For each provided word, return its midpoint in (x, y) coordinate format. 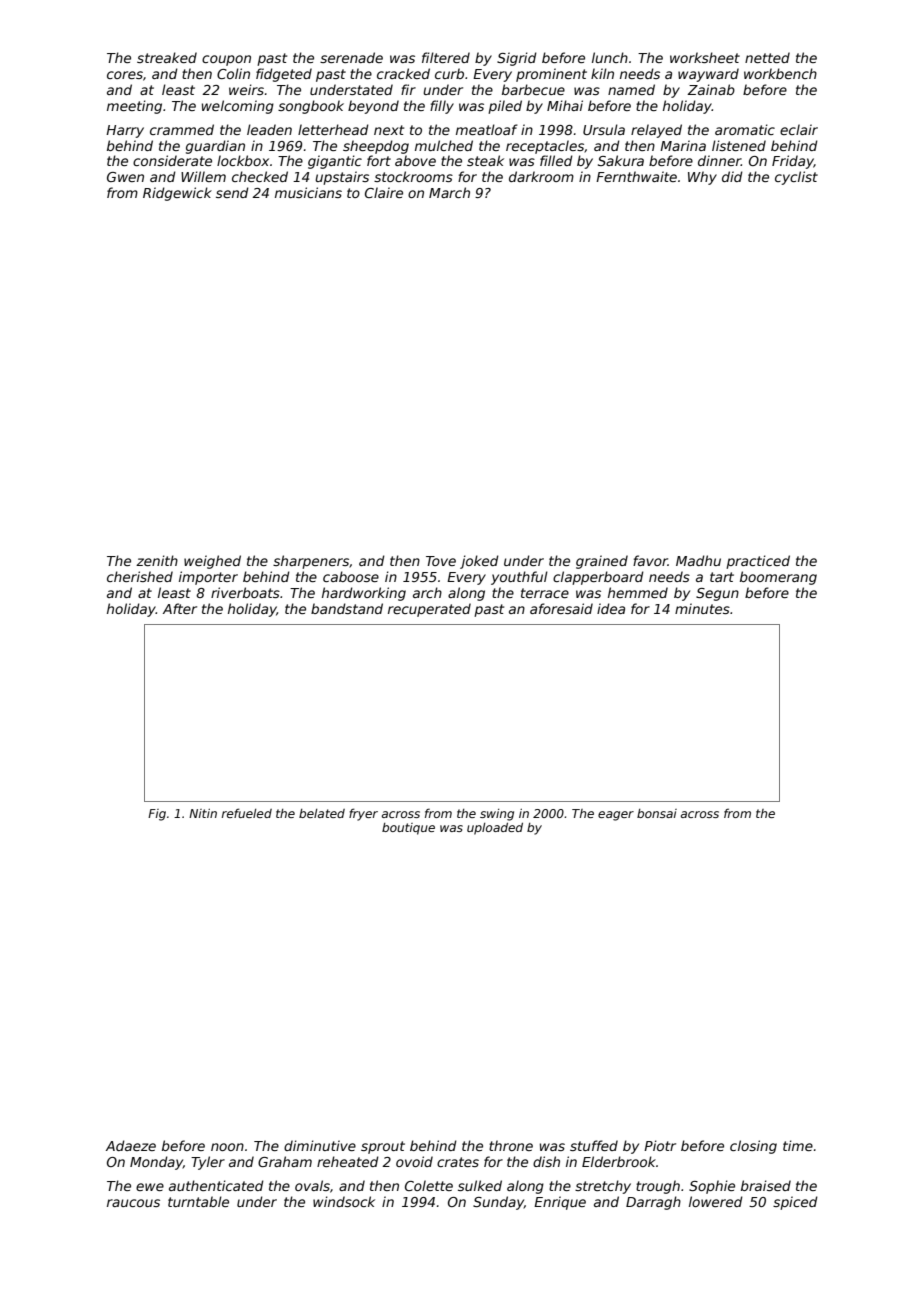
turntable (198, 1201)
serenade (351, 57)
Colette (429, 1185)
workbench (780, 73)
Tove (441, 561)
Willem (203, 176)
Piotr (660, 1145)
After (180, 608)
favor (650, 560)
